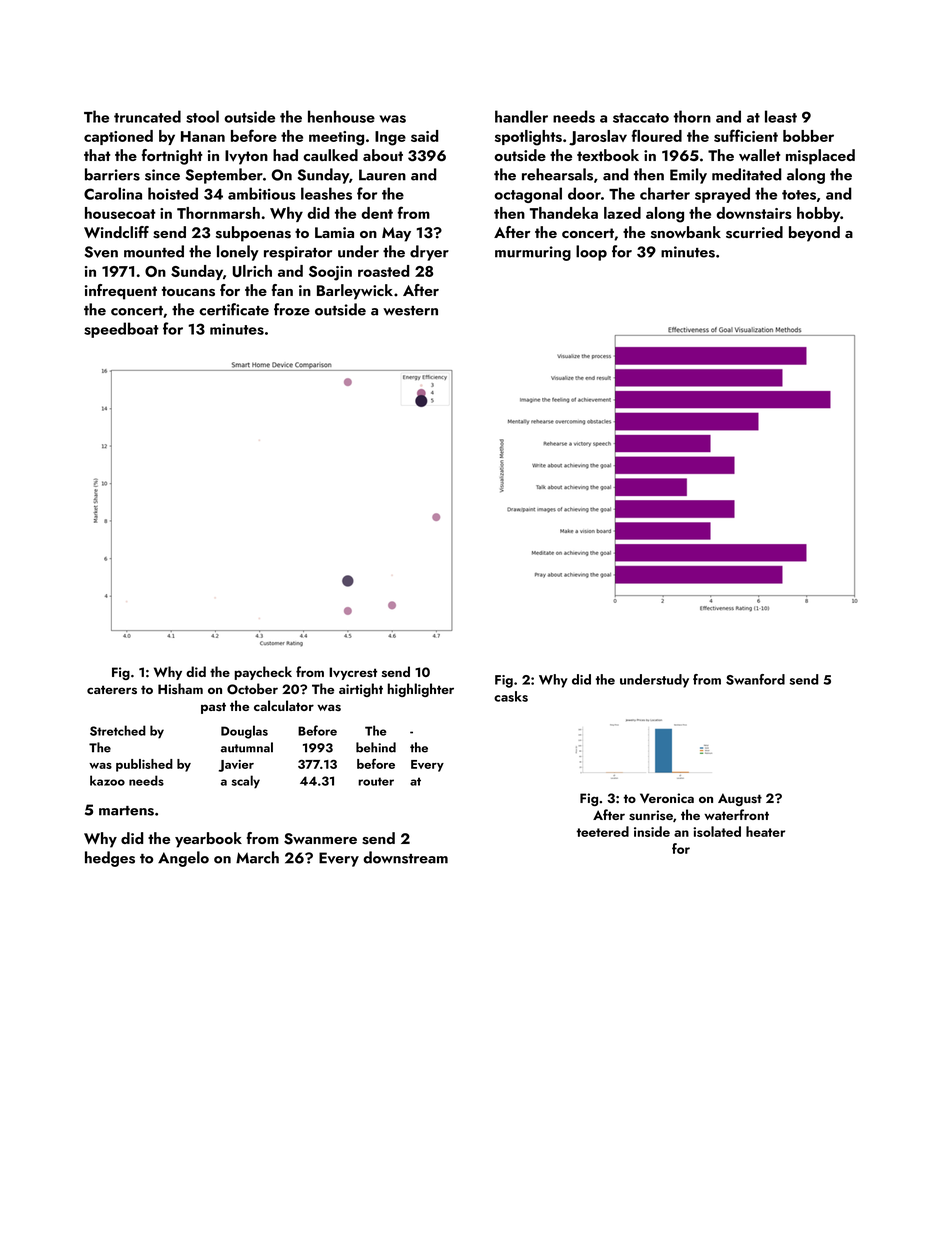 The image size is (952, 1233). What do you see at coordinates (263, 673) in the screenshot?
I see `paycheck` at bounding box center [263, 673].
